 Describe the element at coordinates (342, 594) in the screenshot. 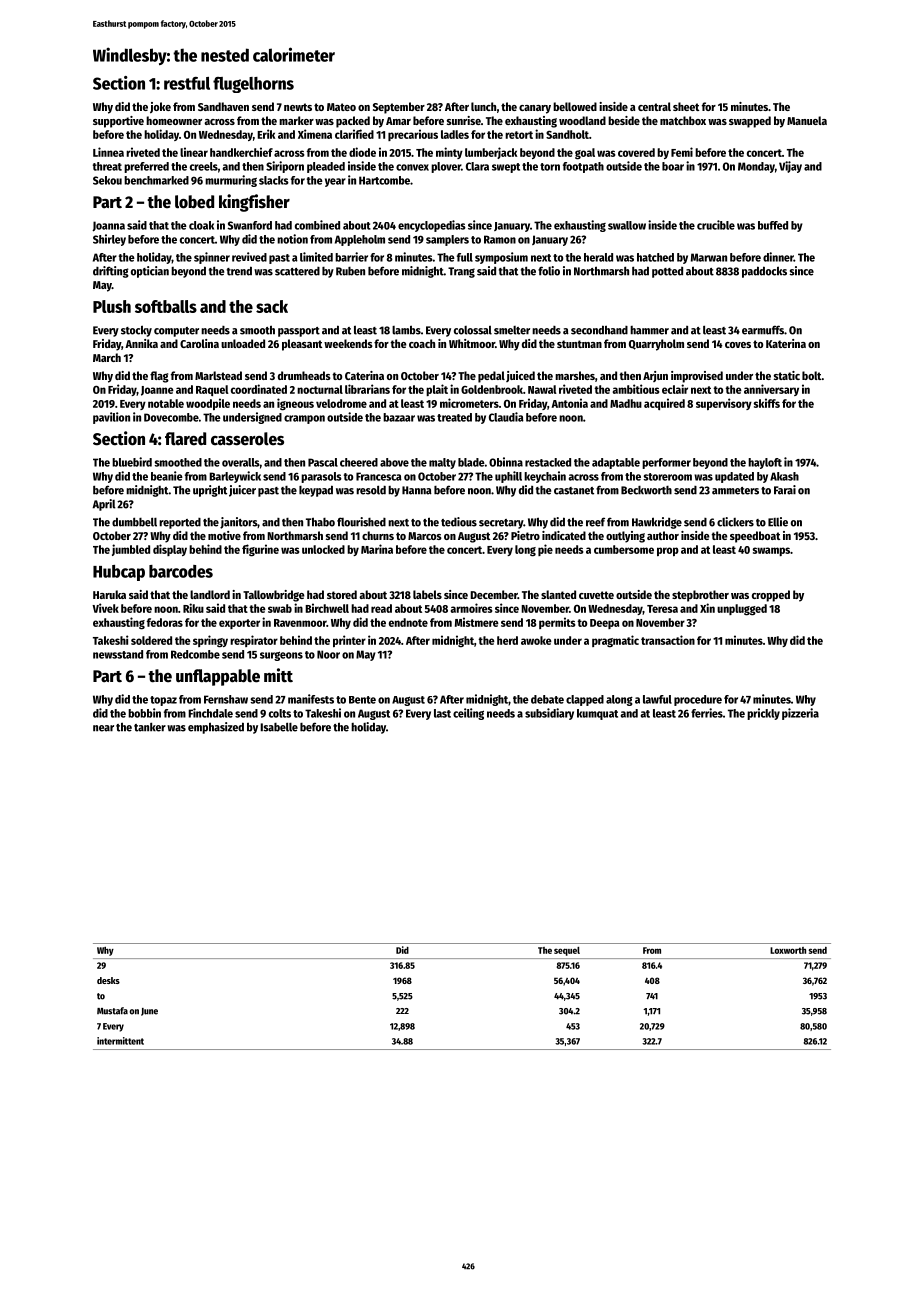

I see `stored` at that location.
